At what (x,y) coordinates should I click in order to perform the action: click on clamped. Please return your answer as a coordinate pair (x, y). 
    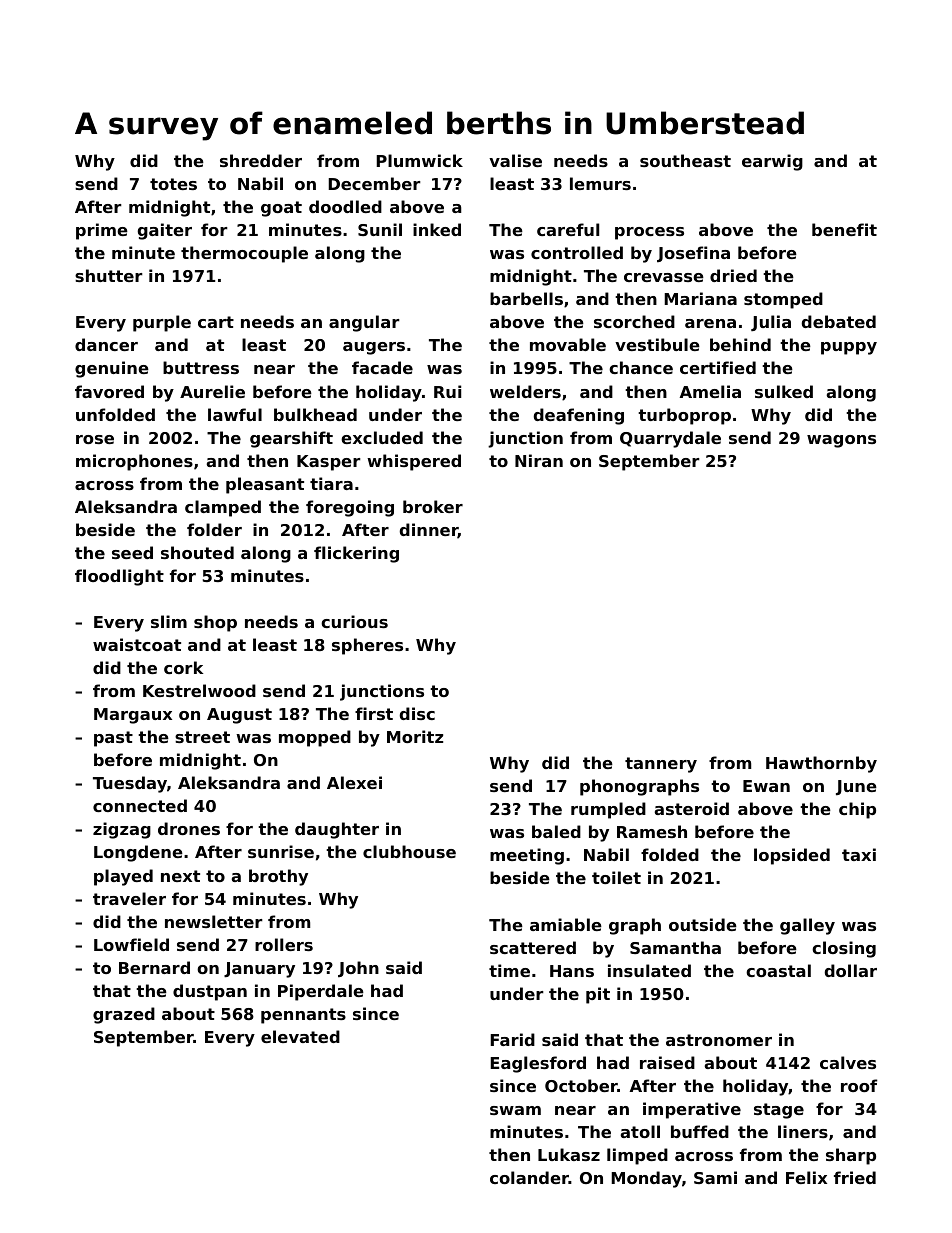
    Looking at the image, I should click on (223, 508).
